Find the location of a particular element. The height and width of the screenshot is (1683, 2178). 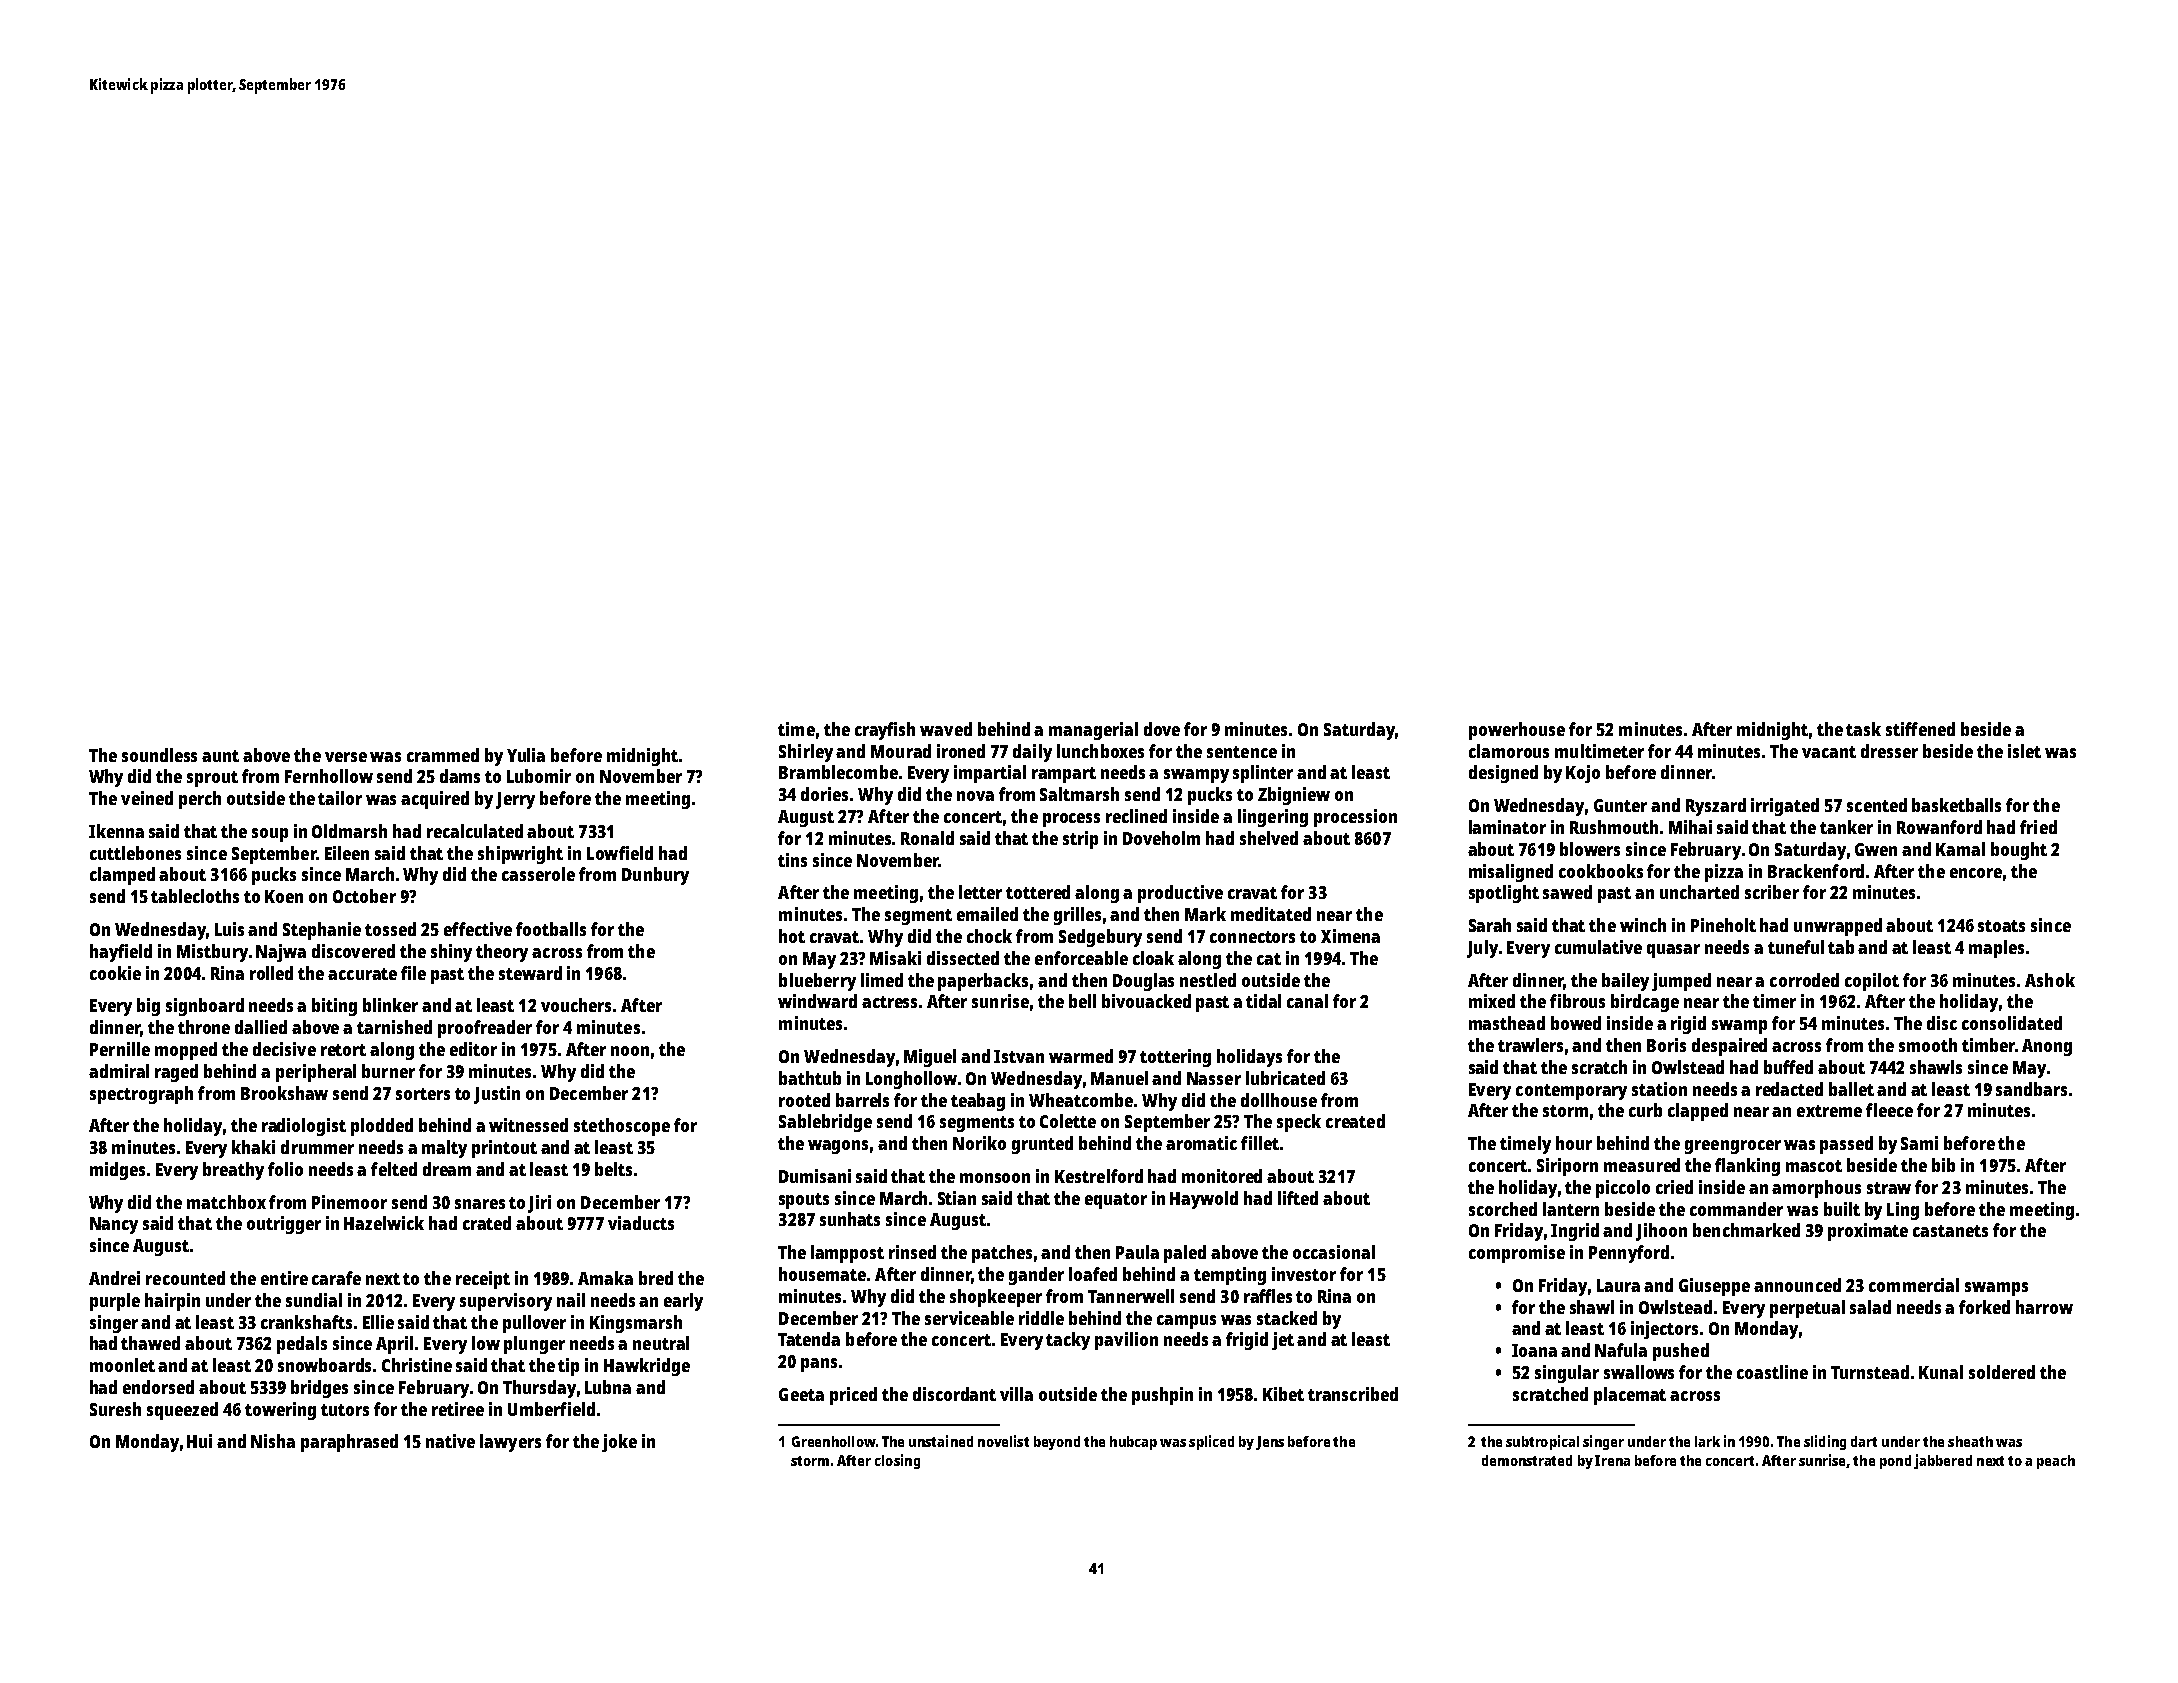

October is located at coordinates (364, 896).
